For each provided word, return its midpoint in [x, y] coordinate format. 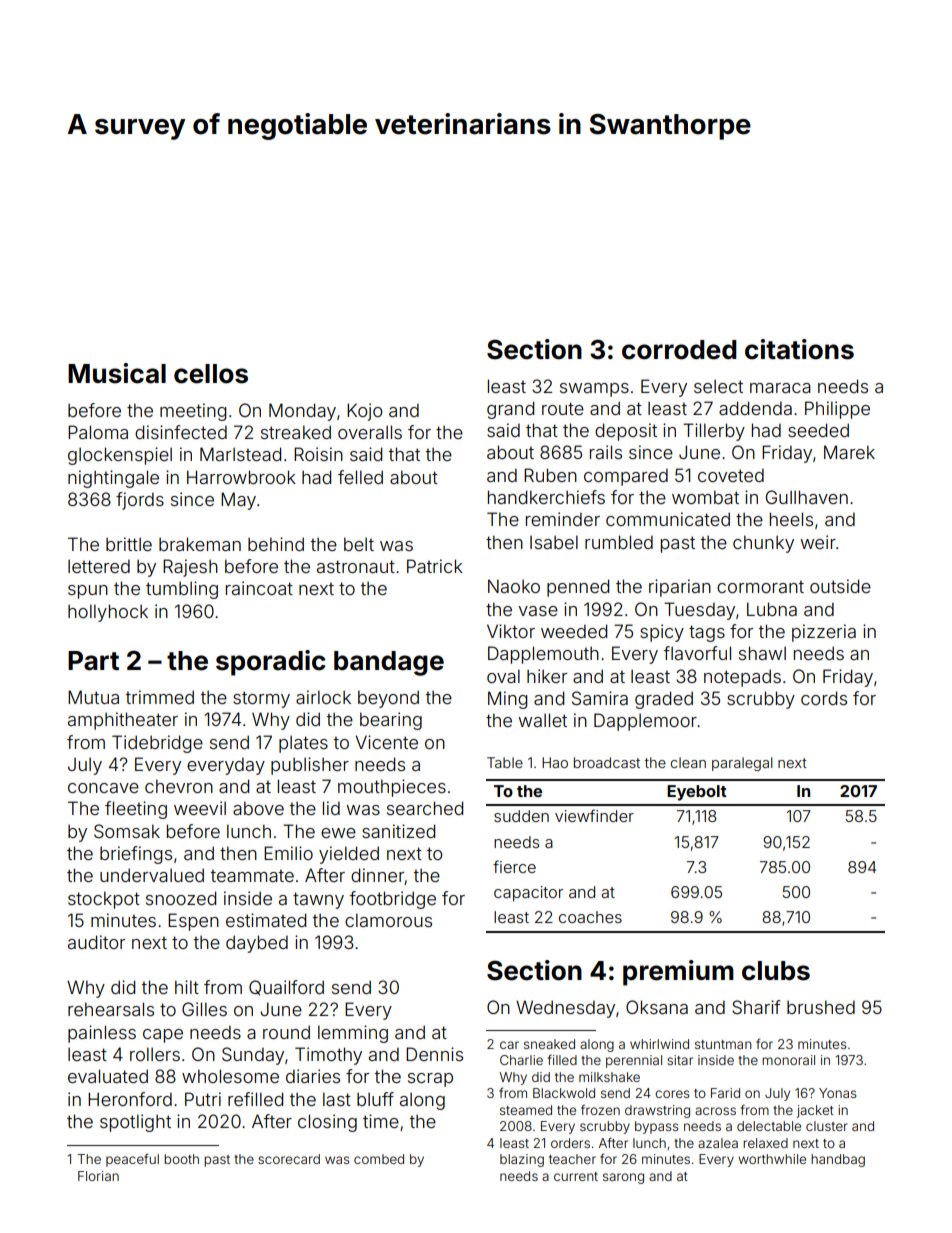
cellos [211, 374]
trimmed [159, 697]
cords [824, 698]
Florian [98, 1176]
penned [578, 588]
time [381, 1121]
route [563, 408]
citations [799, 349]
